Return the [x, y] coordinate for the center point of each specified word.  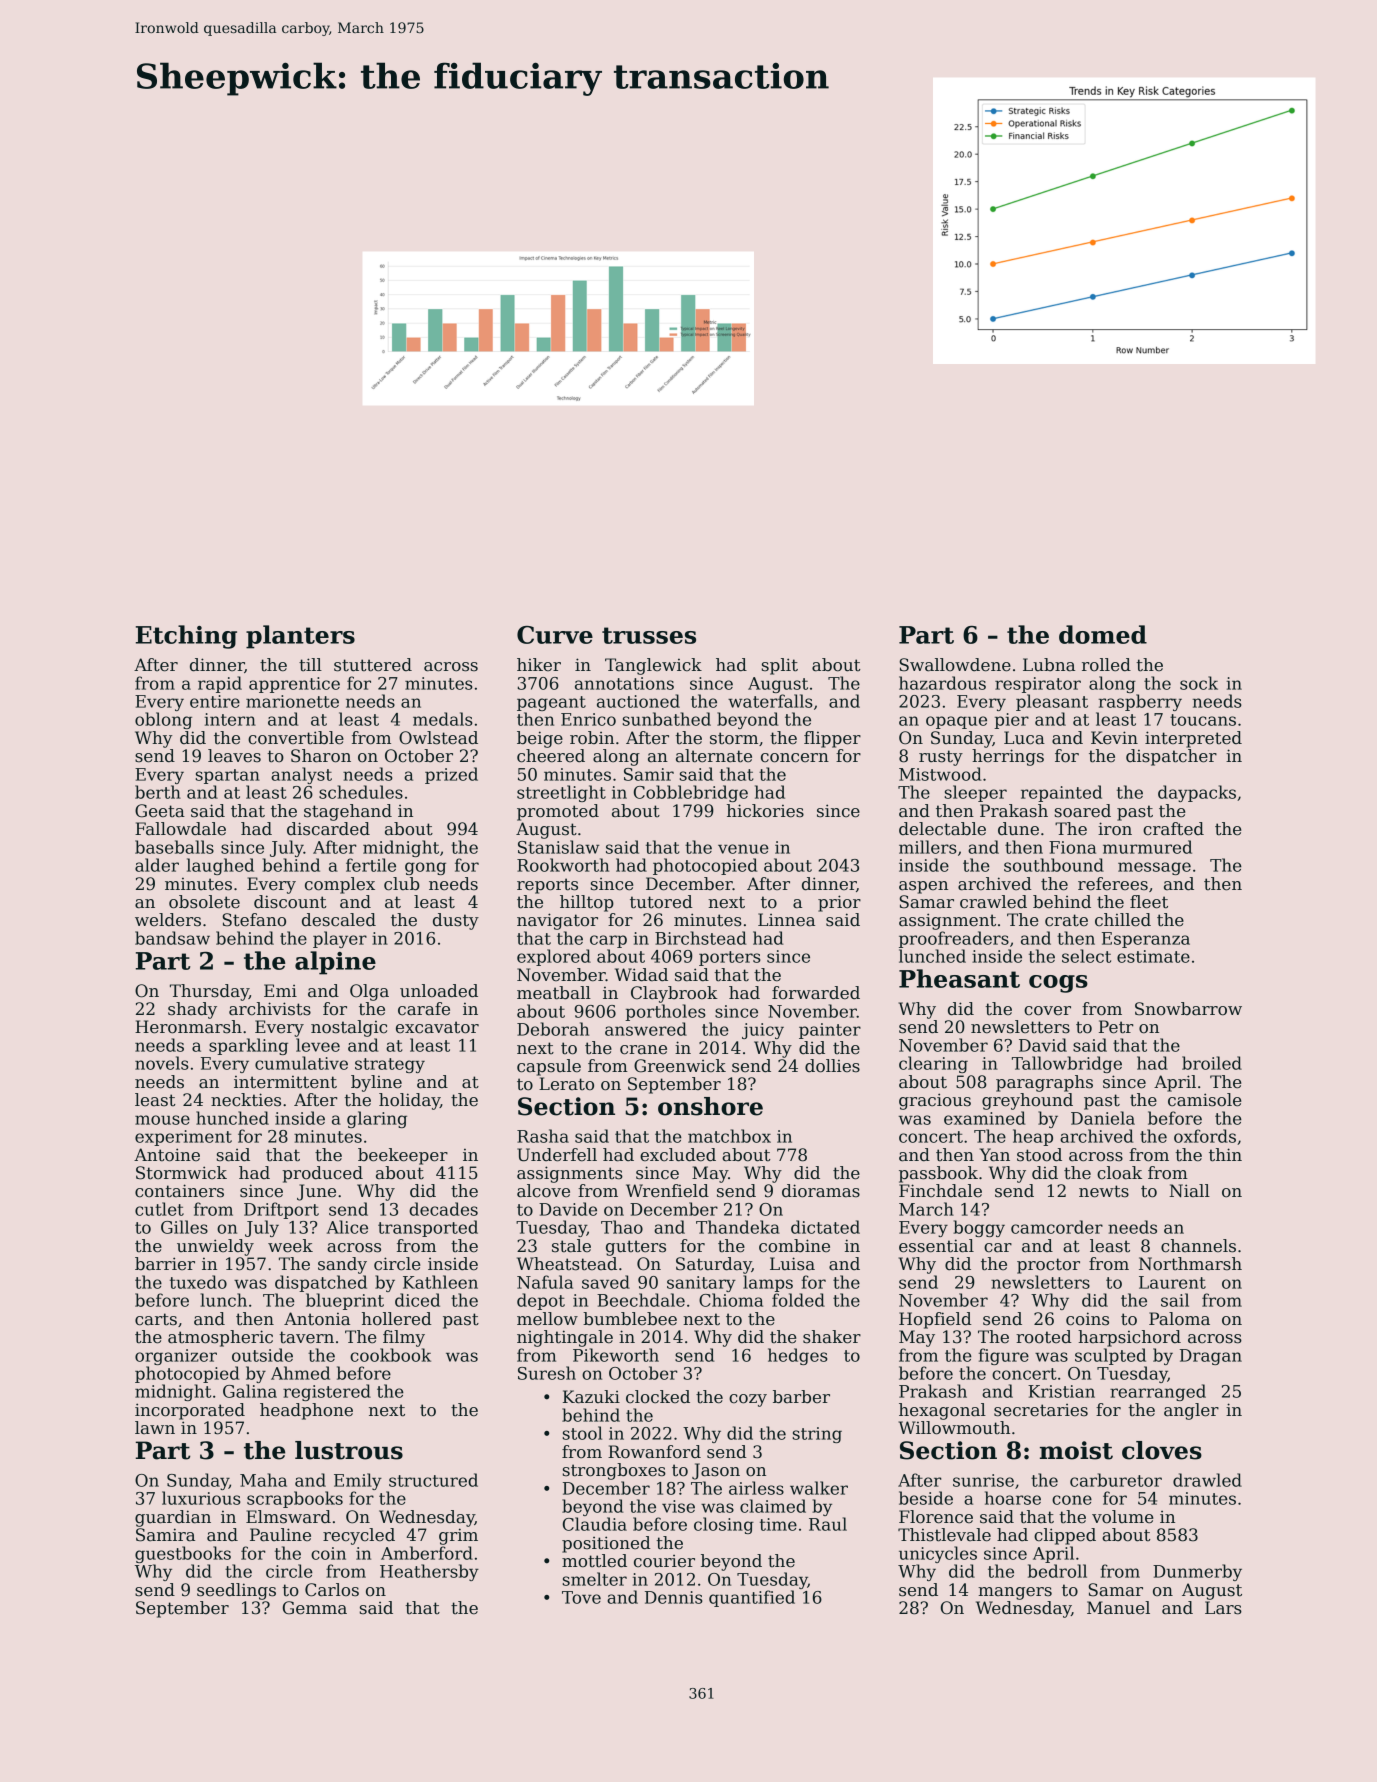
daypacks [1197, 793]
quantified [752, 1598]
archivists [270, 1009]
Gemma [315, 1608]
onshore [710, 1106]
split [780, 666]
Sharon [321, 756]
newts [1104, 1191]
